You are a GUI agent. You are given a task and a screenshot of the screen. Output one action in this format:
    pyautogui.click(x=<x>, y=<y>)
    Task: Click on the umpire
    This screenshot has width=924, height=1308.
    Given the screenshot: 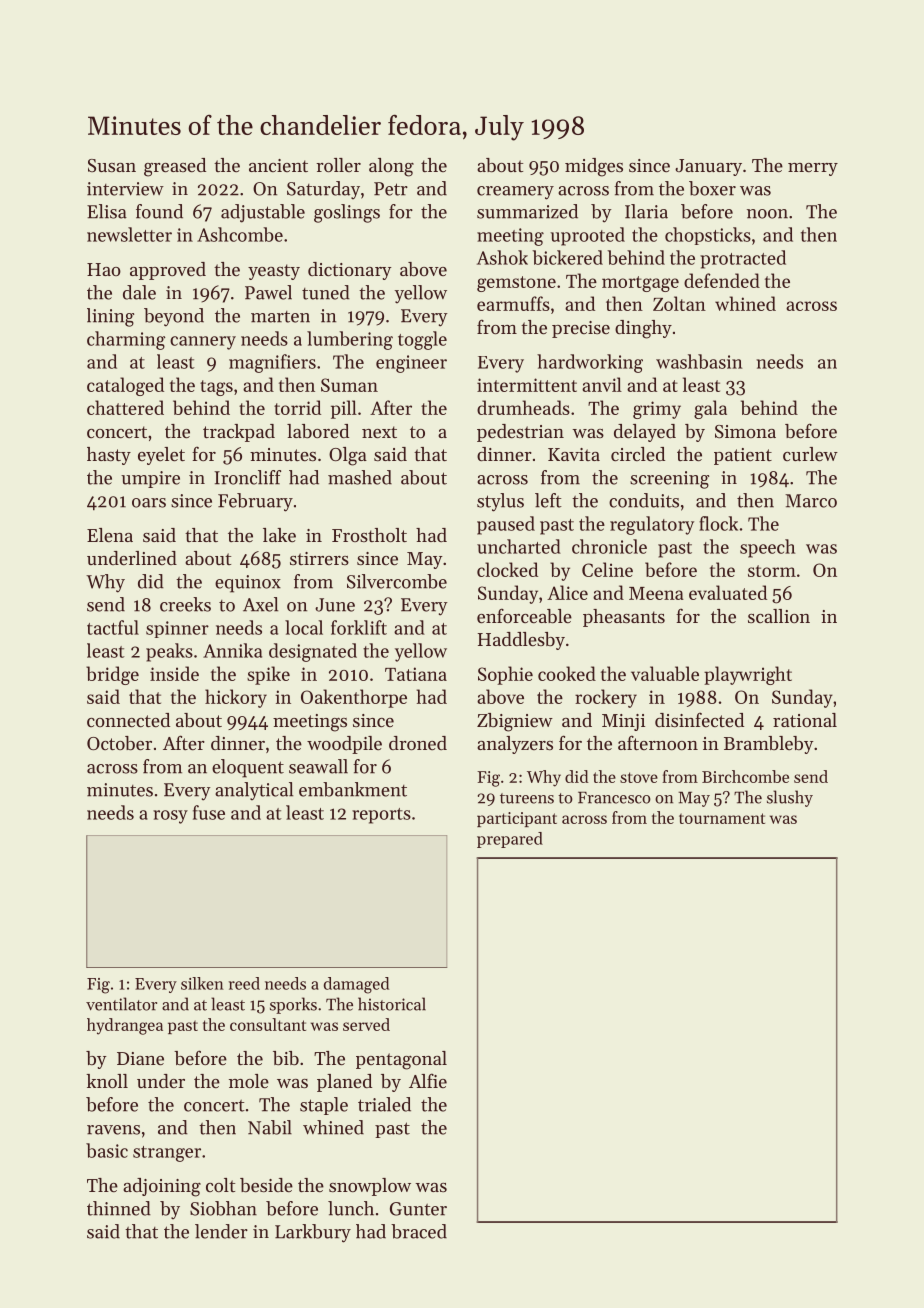 What is the action you would take?
    pyautogui.click(x=150, y=479)
